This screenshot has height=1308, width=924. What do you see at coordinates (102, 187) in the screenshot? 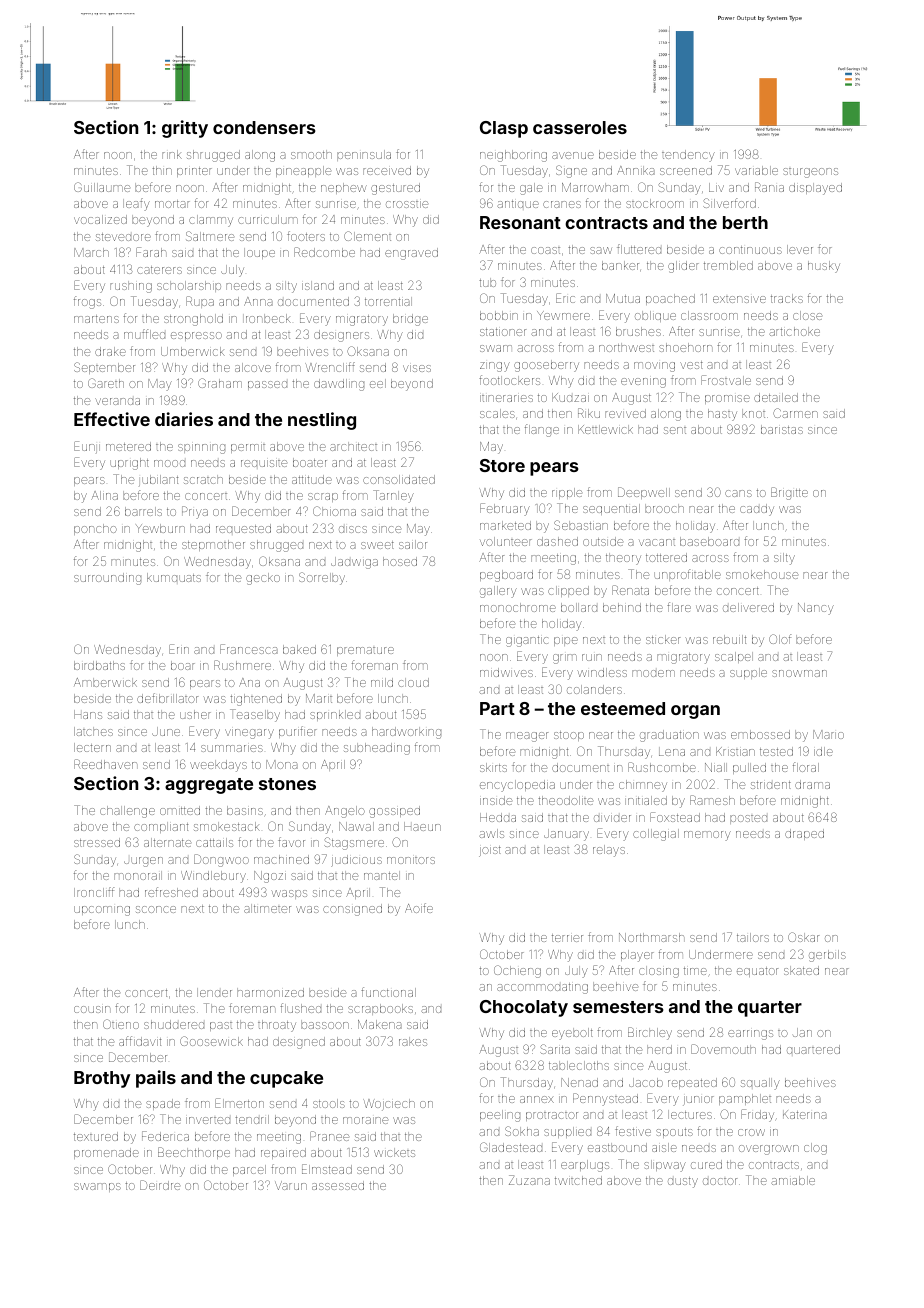
I see `Guillaume` at bounding box center [102, 187].
